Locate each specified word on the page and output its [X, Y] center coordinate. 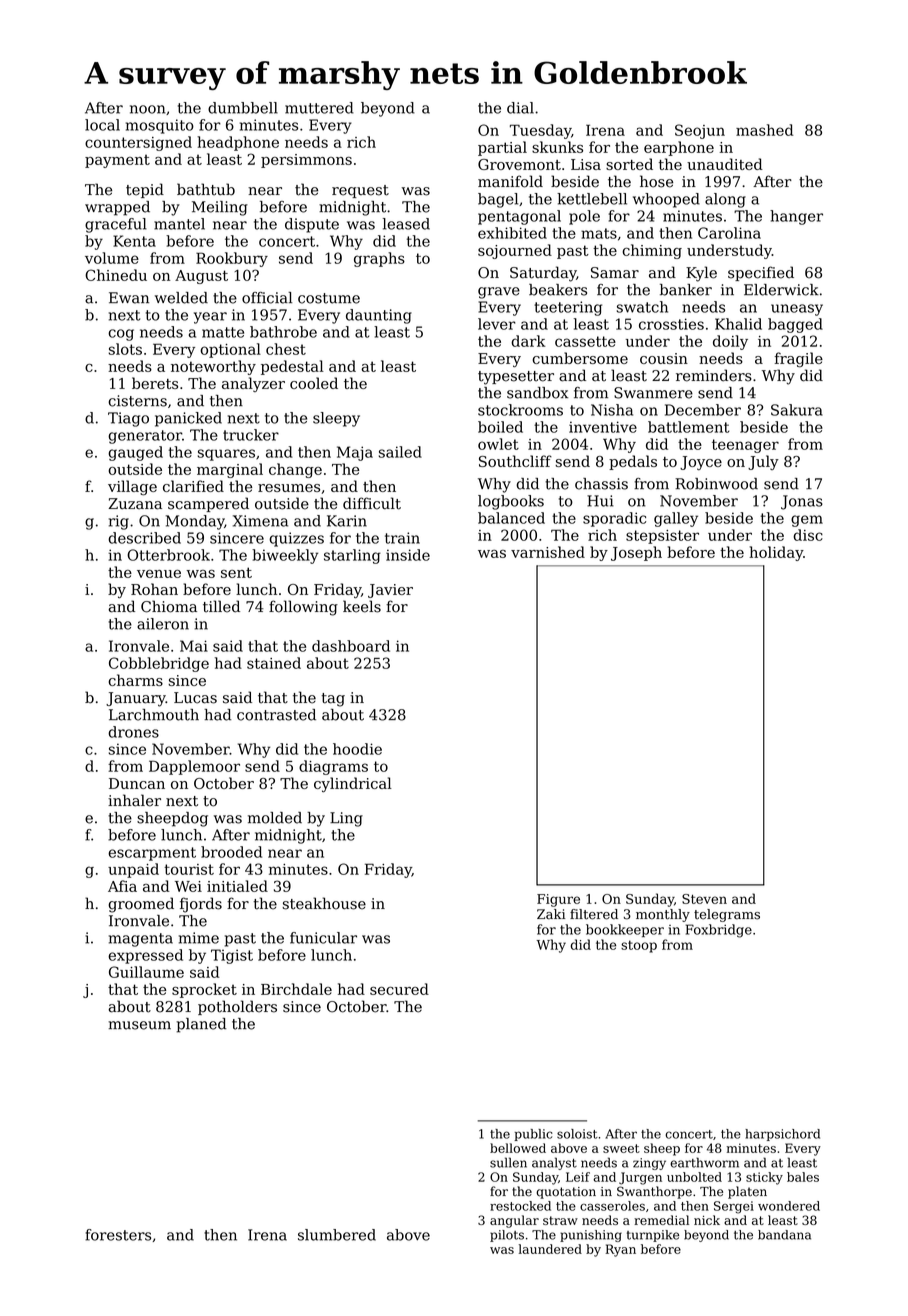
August [201, 277]
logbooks [511, 502]
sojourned [515, 251]
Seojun [700, 131]
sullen [508, 1162]
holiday [776, 553]
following [303, 608]
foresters [118, 1235]
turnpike [653, 1236]
